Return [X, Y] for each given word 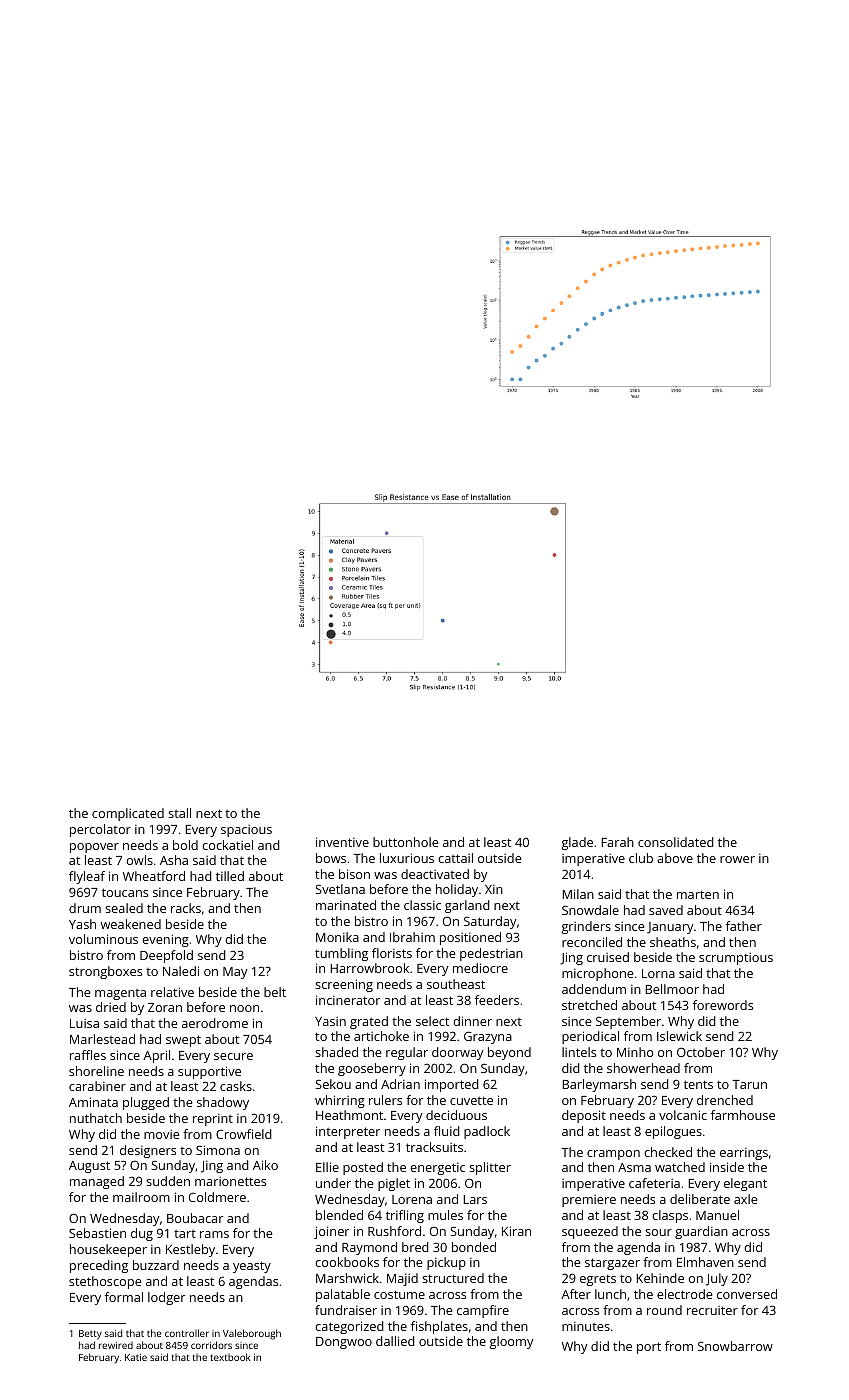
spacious [246, 831]
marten [698, 895]
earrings [744, 1154]
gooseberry [372, 1069]
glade [577, 843]
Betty [90, 1335]
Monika [337, 937]
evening [165, 940]
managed [97, 1182]
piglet [394, 1184]
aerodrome [215, 1023]
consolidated [676, 842]
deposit [584, 1116]
